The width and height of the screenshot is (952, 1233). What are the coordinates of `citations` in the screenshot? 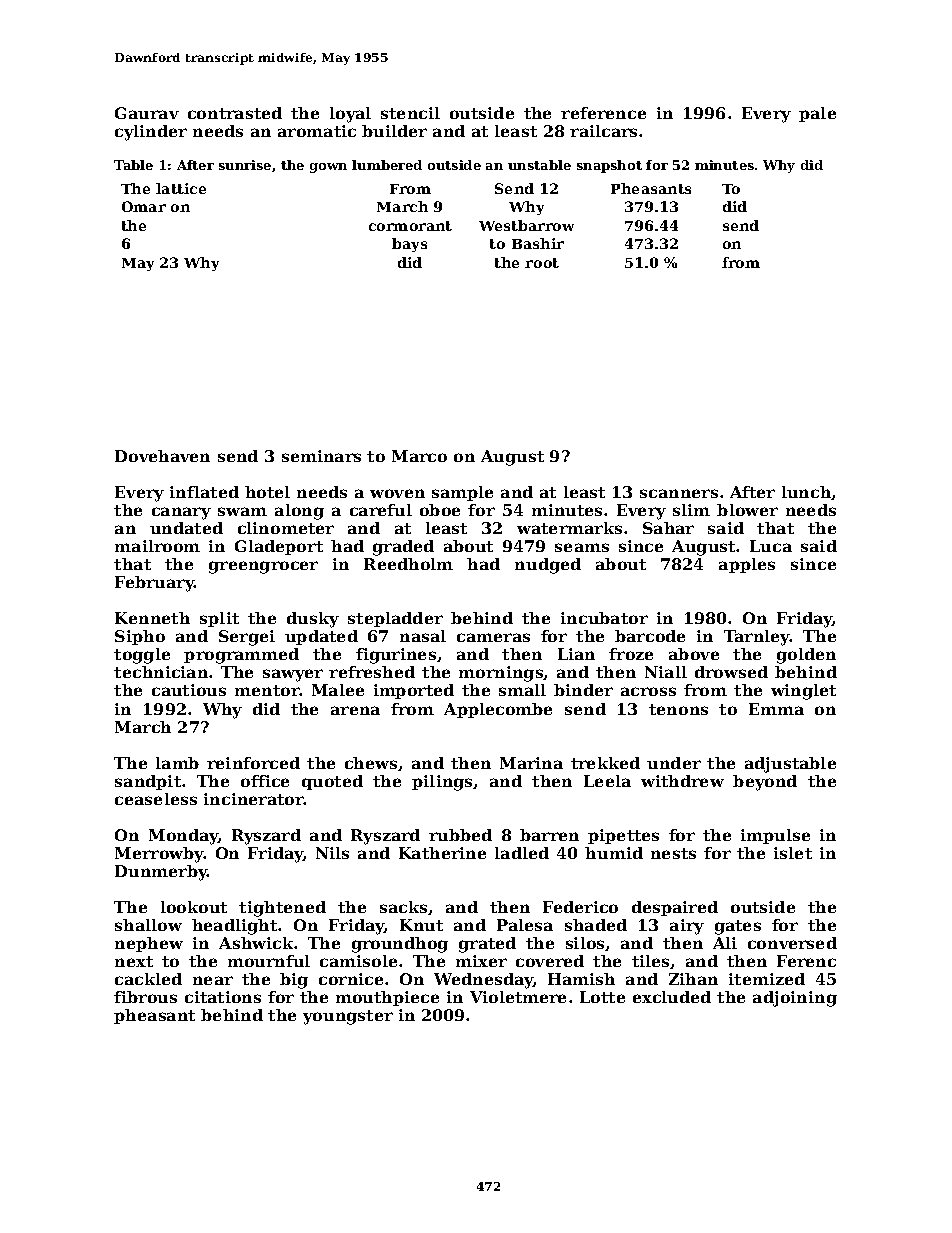 It's located at (223, 997).
